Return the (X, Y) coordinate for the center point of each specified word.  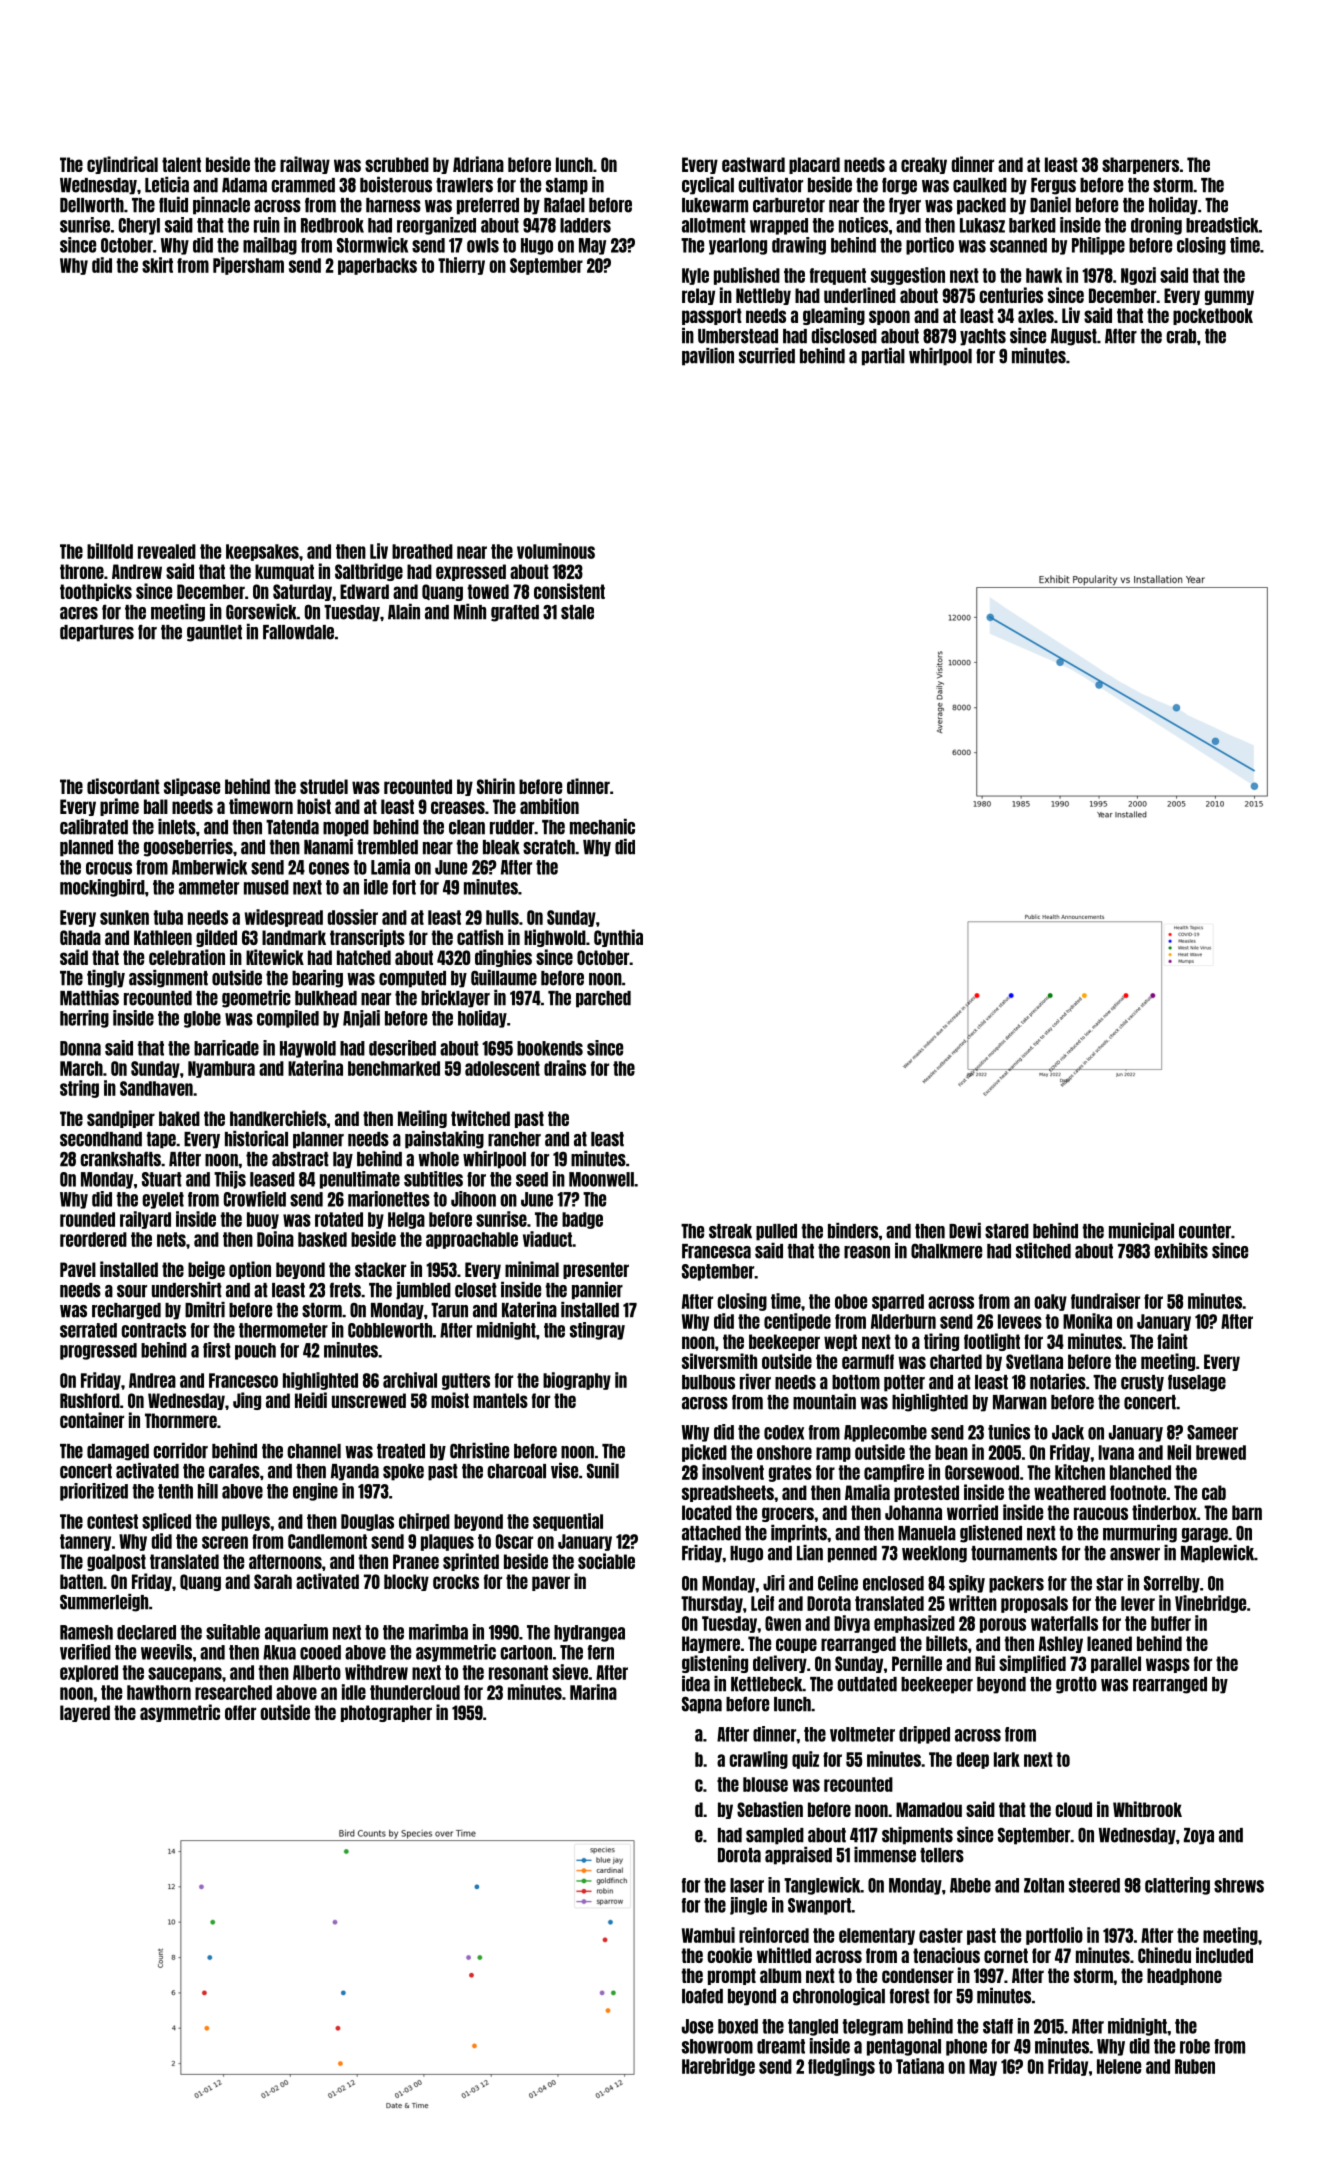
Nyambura (221, 1069)
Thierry (461, 266)
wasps (1168, 1665)
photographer (386, 1713)
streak (730, 1231)
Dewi (965, 1231)
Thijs (230, 1180)
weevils (166, 1652)
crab (1181, 336)
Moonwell (601, 1179)
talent (181, 164)
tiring (941, 1342)
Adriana (478, 164)
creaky (924, 165)
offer (240, 1712)
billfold (110, 551)
